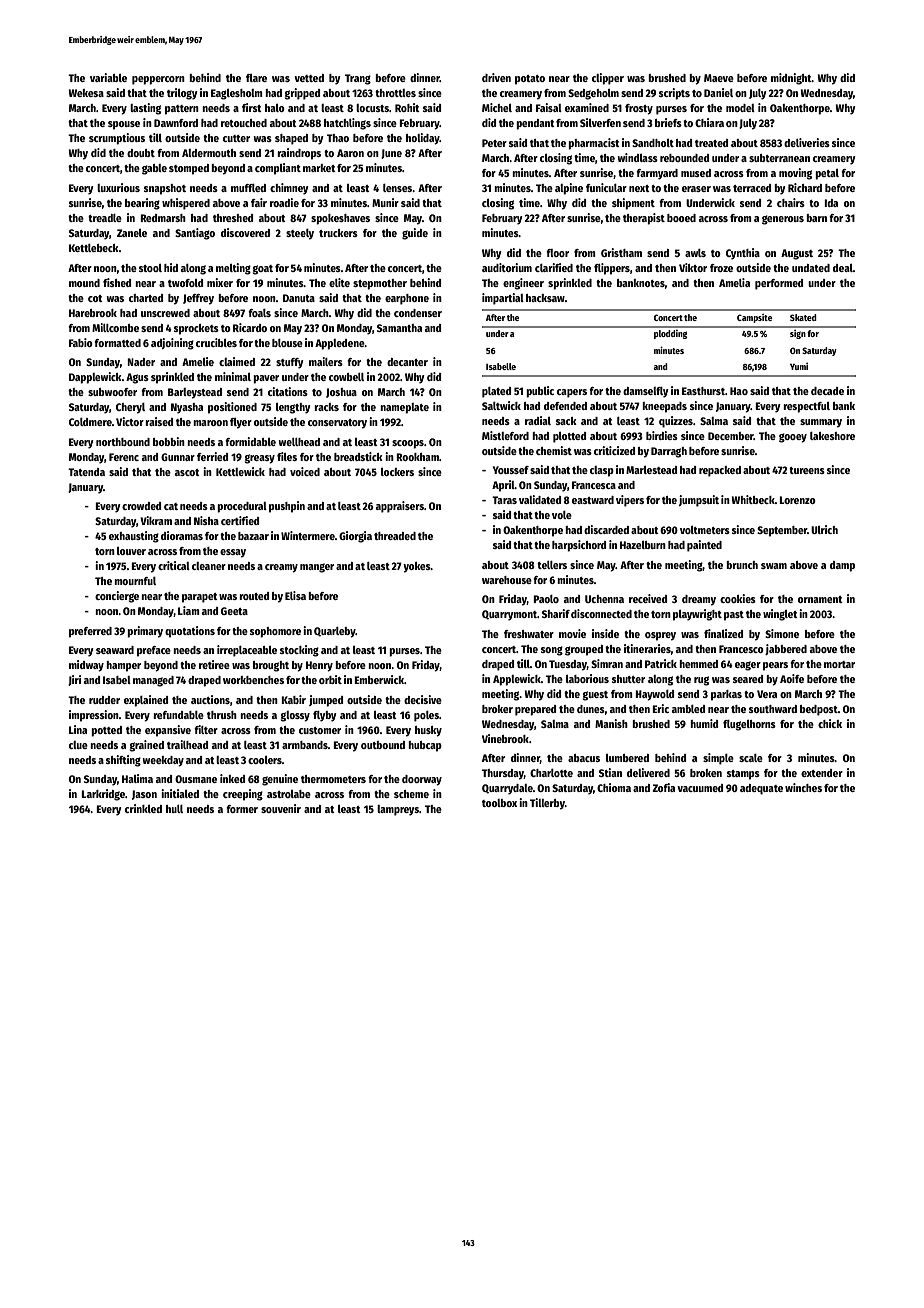  I want to click on hemmed, so click(698, 664).
